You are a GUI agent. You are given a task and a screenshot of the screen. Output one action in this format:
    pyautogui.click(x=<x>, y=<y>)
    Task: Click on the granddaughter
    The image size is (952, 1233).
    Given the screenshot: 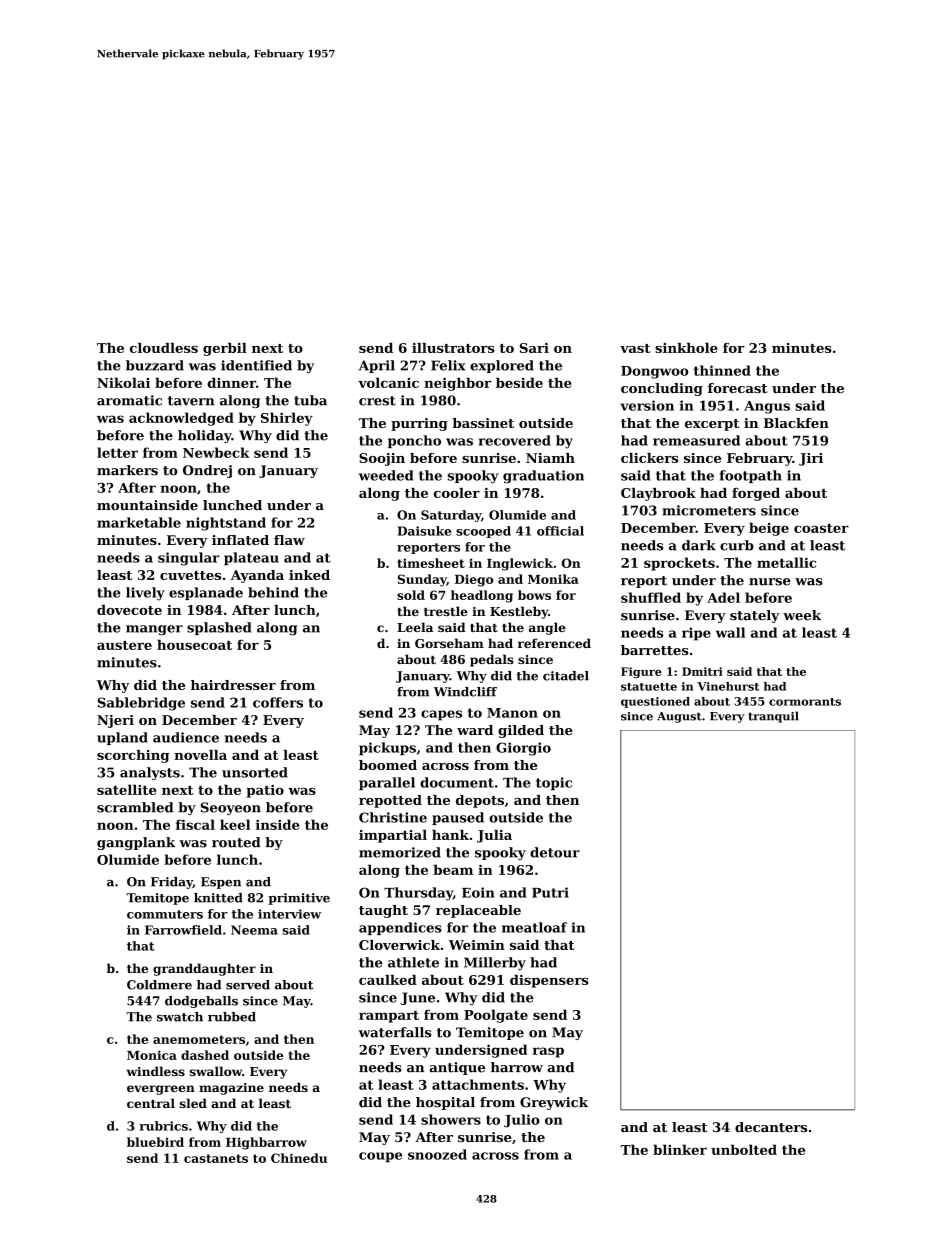 What is the action you would take?
    pyautogui.click(x=204, y=969)
